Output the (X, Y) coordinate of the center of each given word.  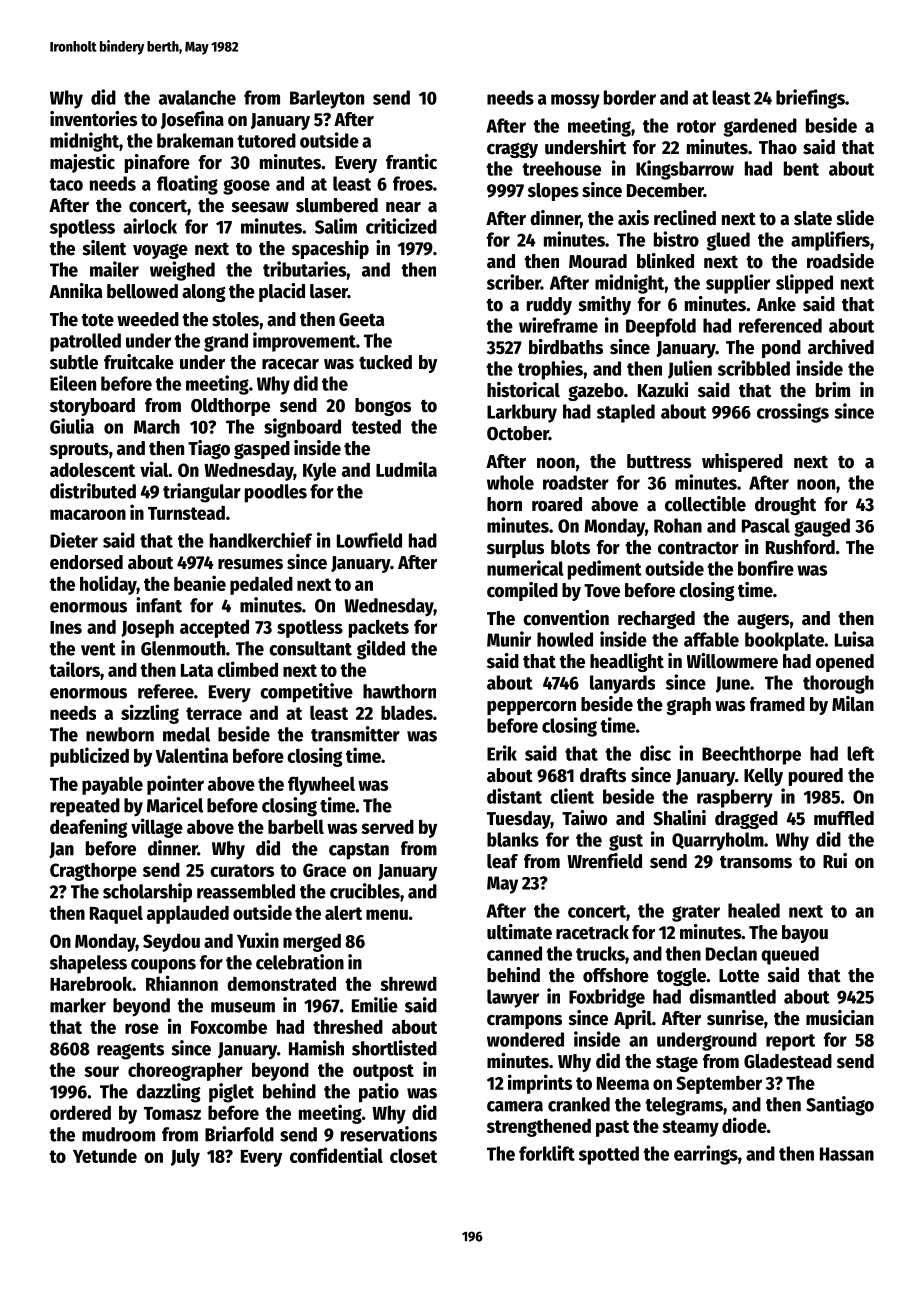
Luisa (854, 639)
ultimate (519, 932)
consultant (310, 648)
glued (728, 241)
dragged (746, 820)
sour (101, 1071)
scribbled (754, 368)
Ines (66, 627)
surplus (515, 549)
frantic (411, 162)
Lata (197, 670)
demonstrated (281, 983)
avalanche (197, 97)
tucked (385, 362)
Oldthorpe (230, 407)
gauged (822, 527)
